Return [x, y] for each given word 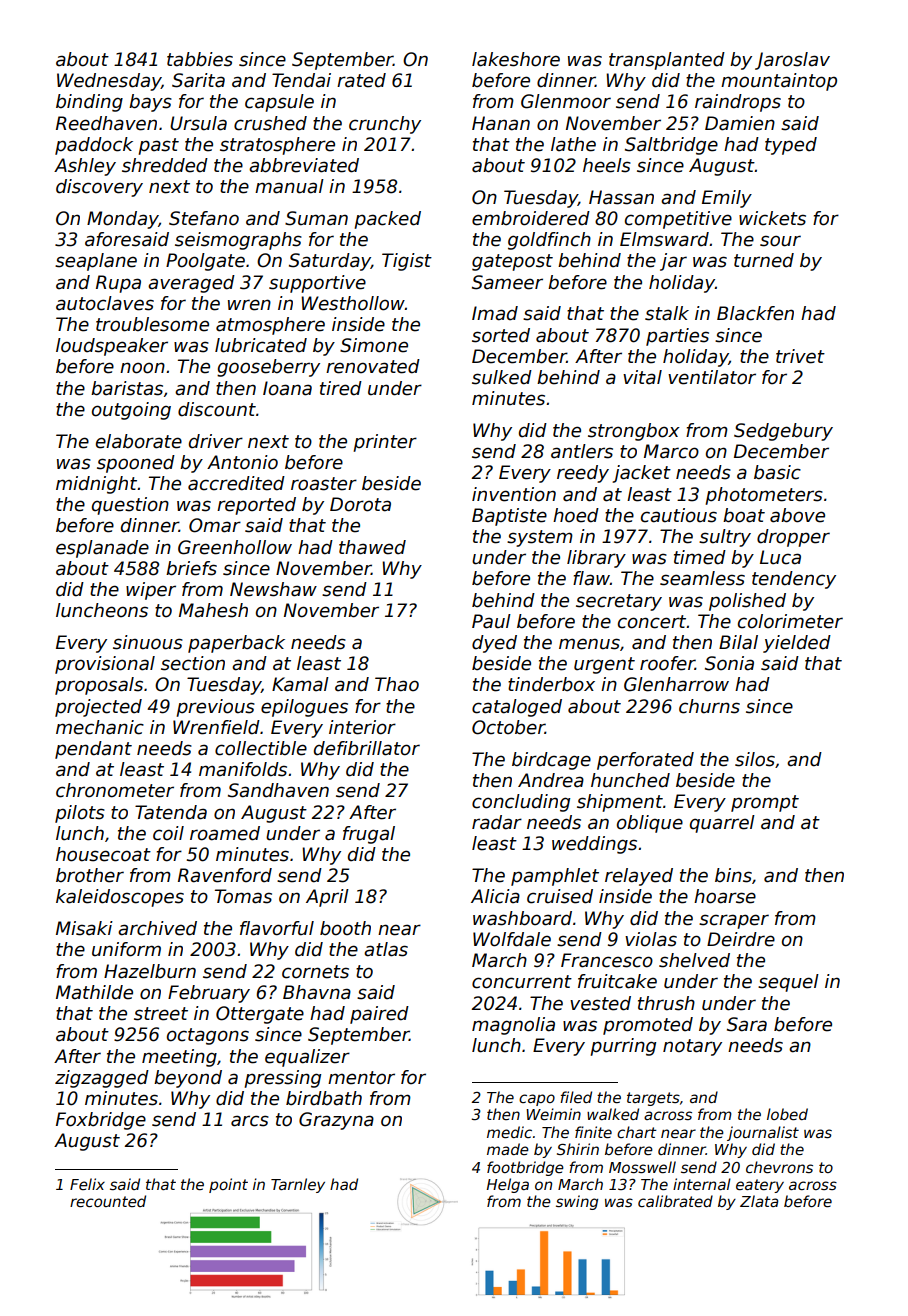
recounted [108, 1201]
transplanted [667, 61]
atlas [386, 949]
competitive [678, 220]
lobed [787, 1114]
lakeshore [516, 59]
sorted [501, 335]
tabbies [200, 59]
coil [168, 833]
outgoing [131, 411]
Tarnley [298, 1185]
